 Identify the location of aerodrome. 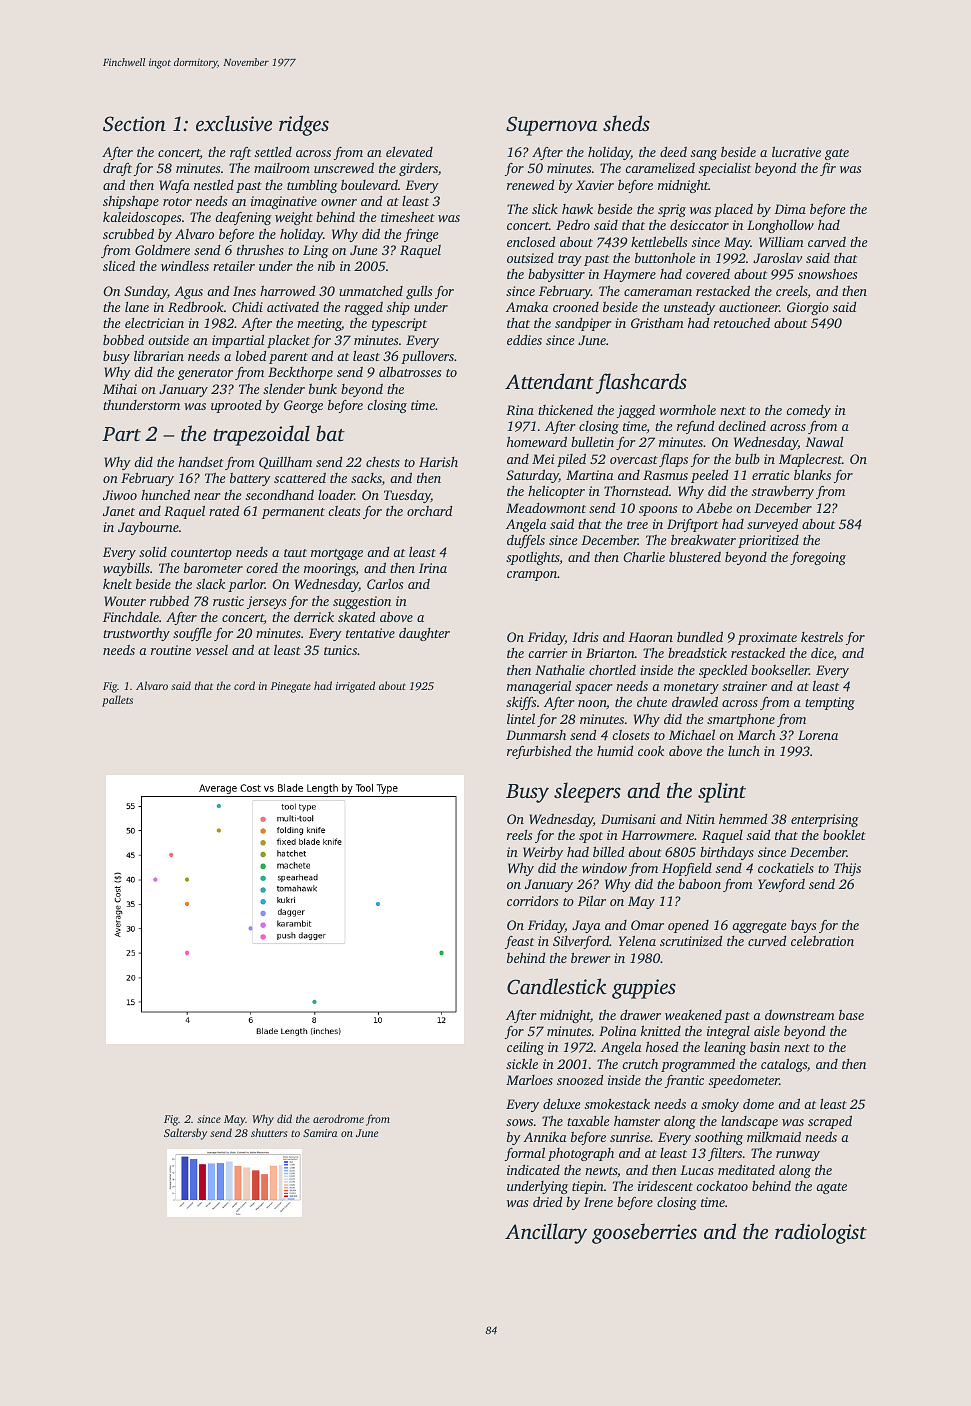
(338, 1118).
